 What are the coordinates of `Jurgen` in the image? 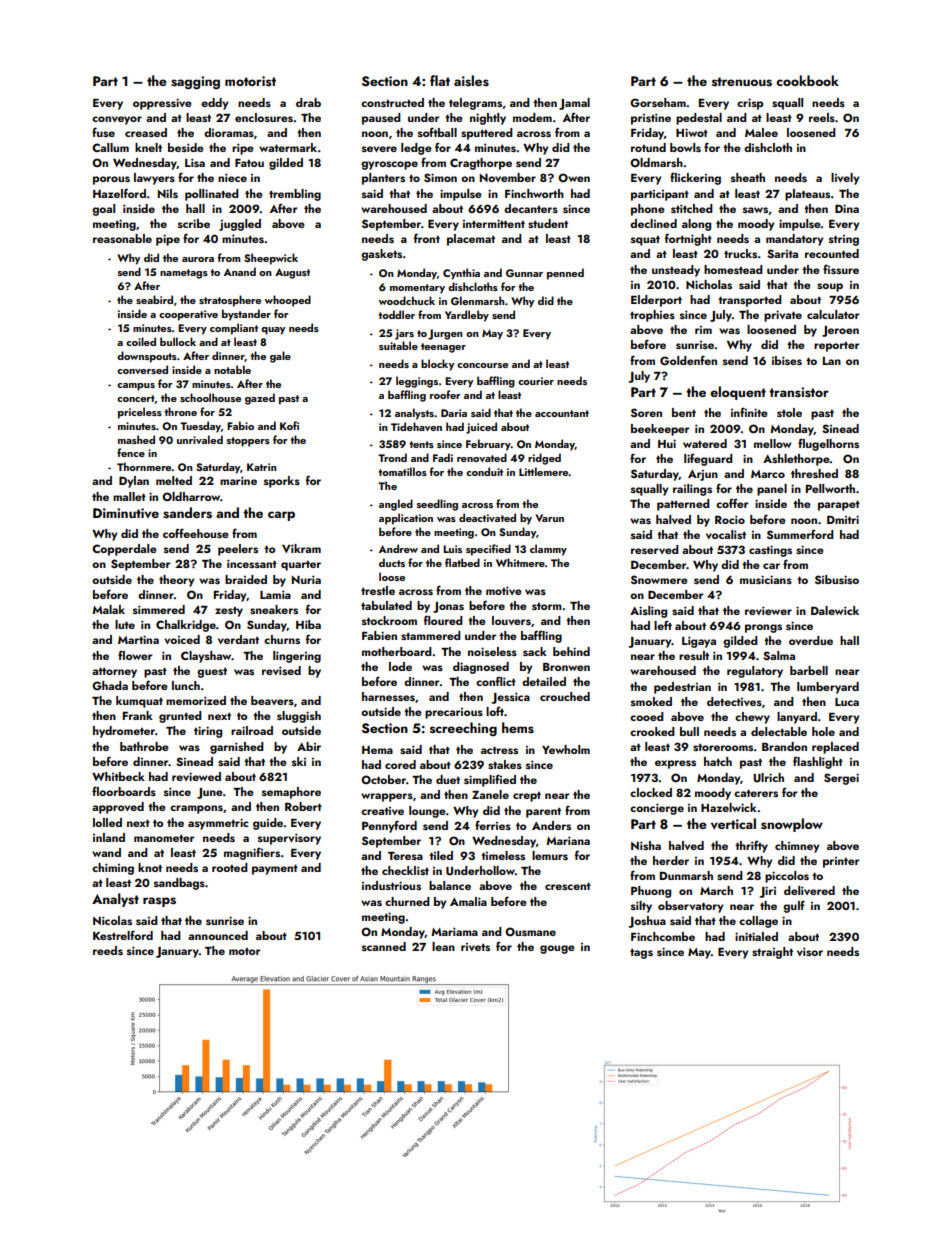 It's located at (445, 334).
